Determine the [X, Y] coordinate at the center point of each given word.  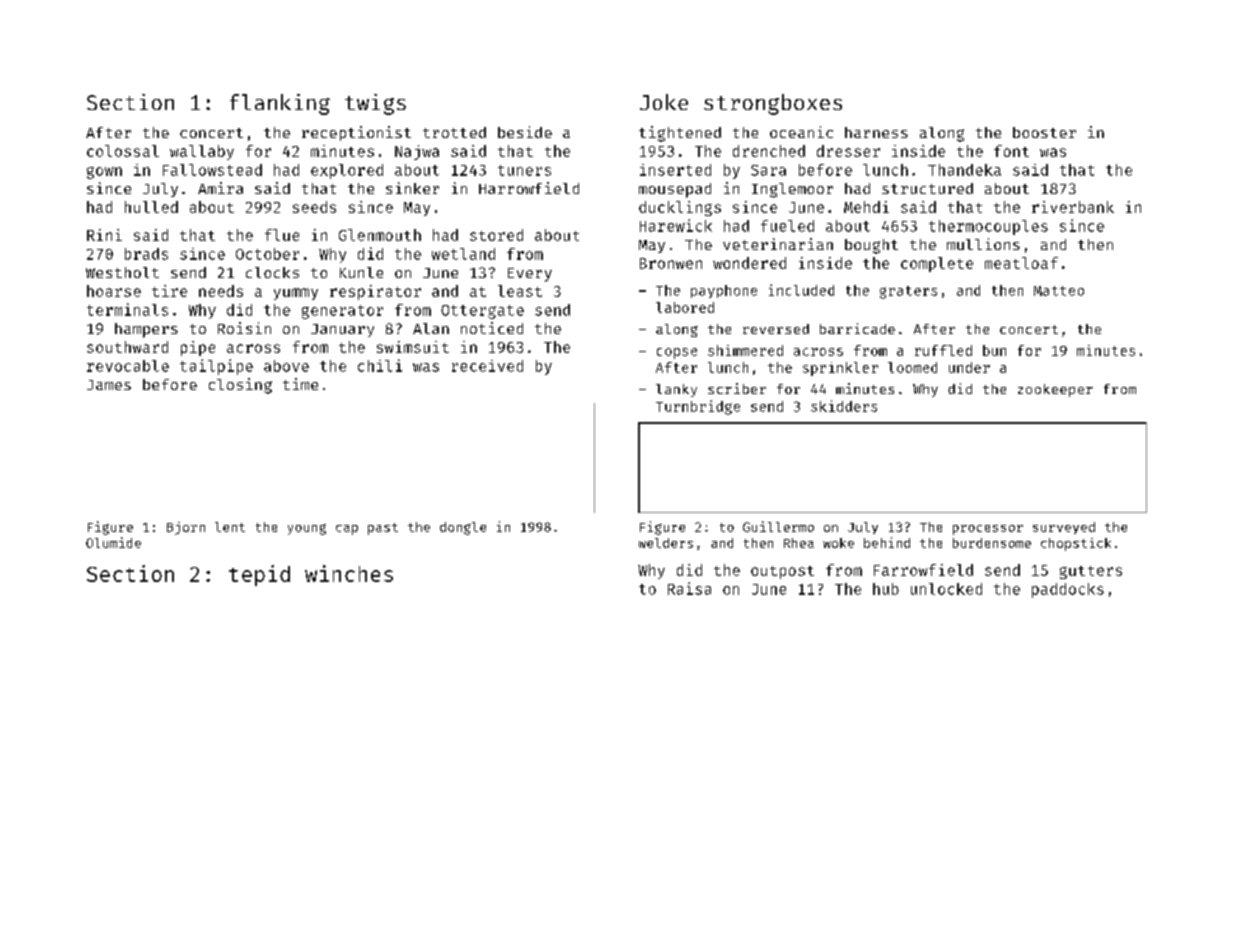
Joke [664, 102]
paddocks [1068, 590]
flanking [280, 104]
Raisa [689, 588]
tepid [259, 575]
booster [1044, 132]
